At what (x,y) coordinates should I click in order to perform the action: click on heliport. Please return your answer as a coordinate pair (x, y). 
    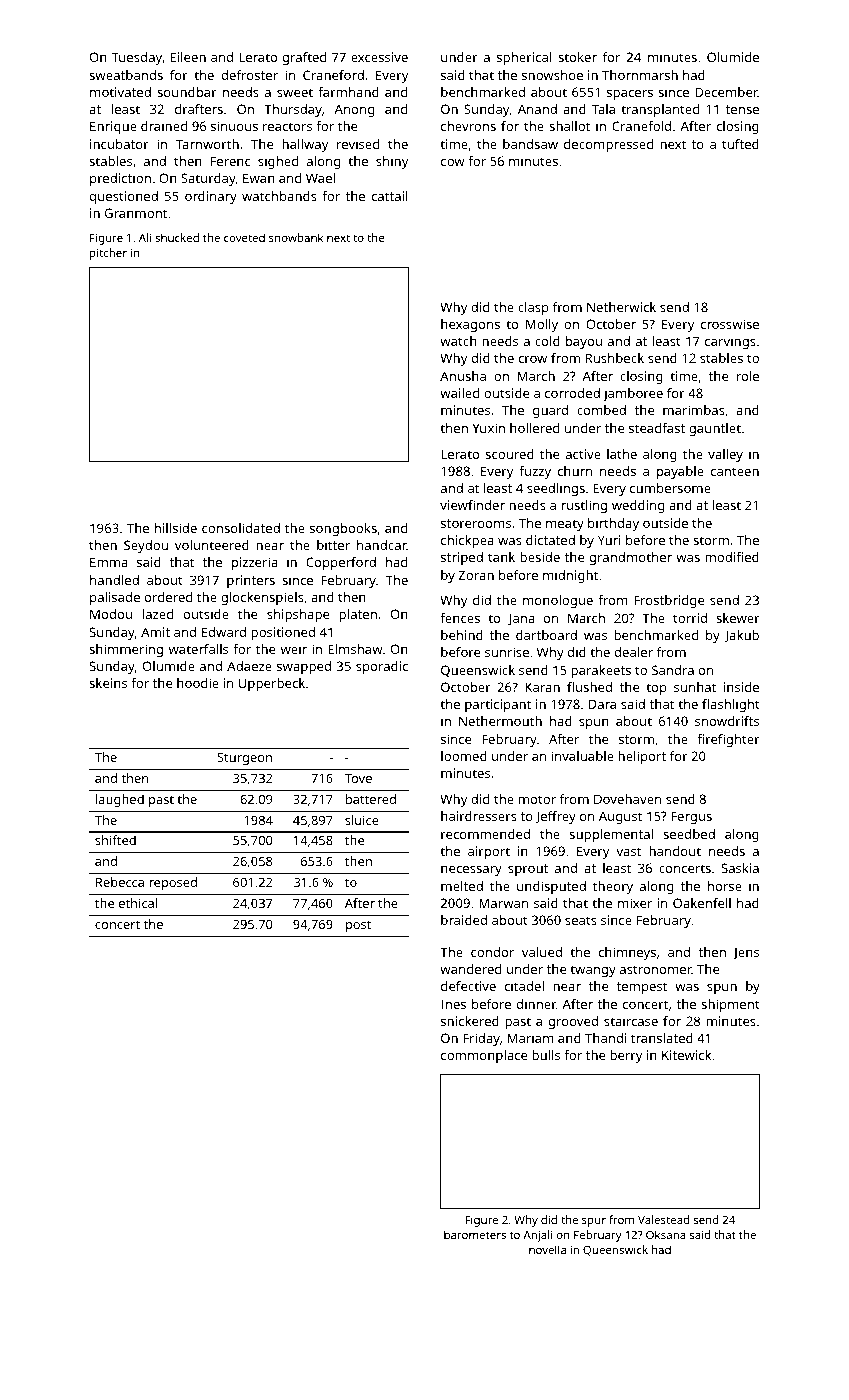
    Looking at the image, I should click on (642, 757).
